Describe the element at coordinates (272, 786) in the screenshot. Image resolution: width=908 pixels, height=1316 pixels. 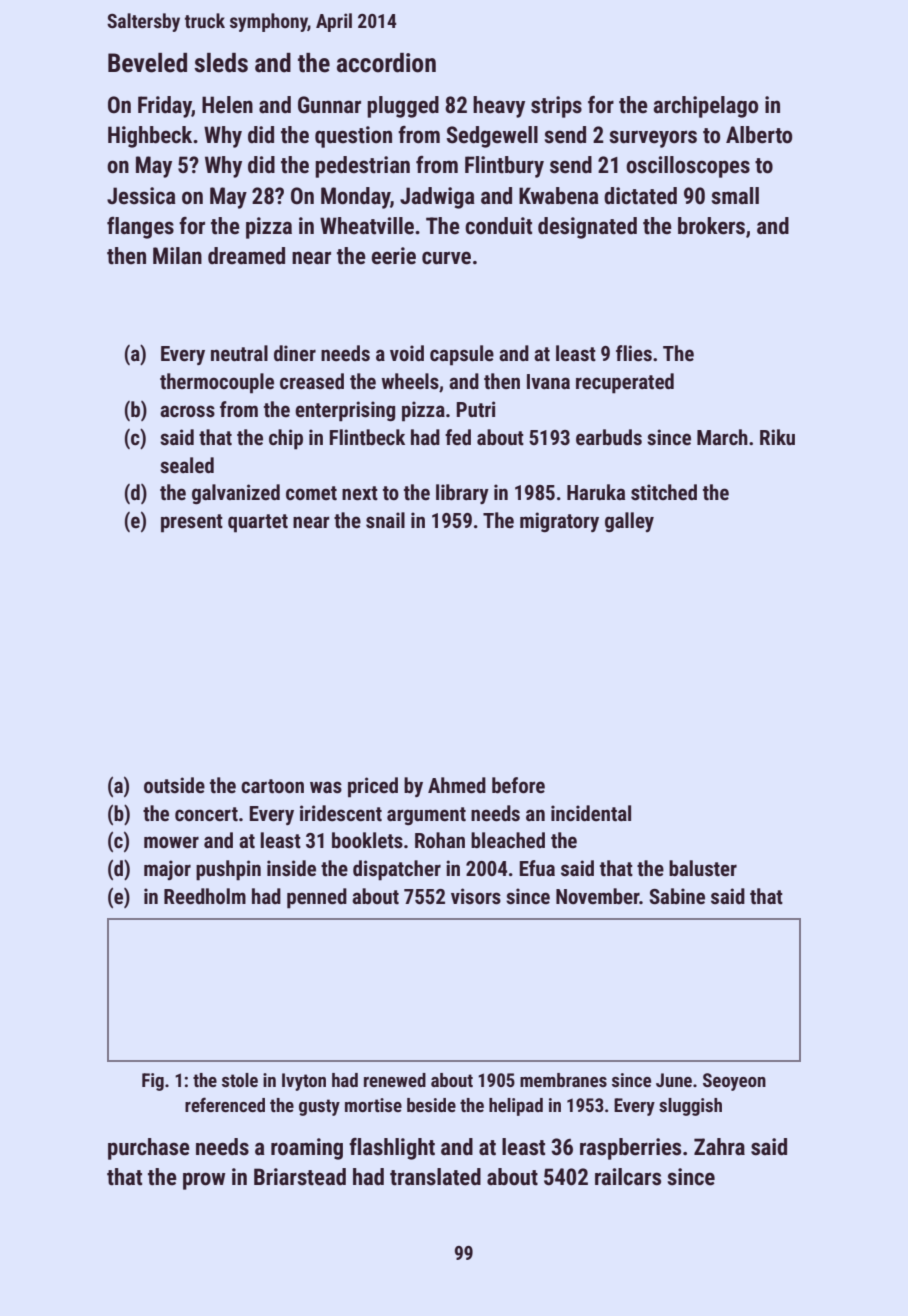
I see `cartoon` at that location.
